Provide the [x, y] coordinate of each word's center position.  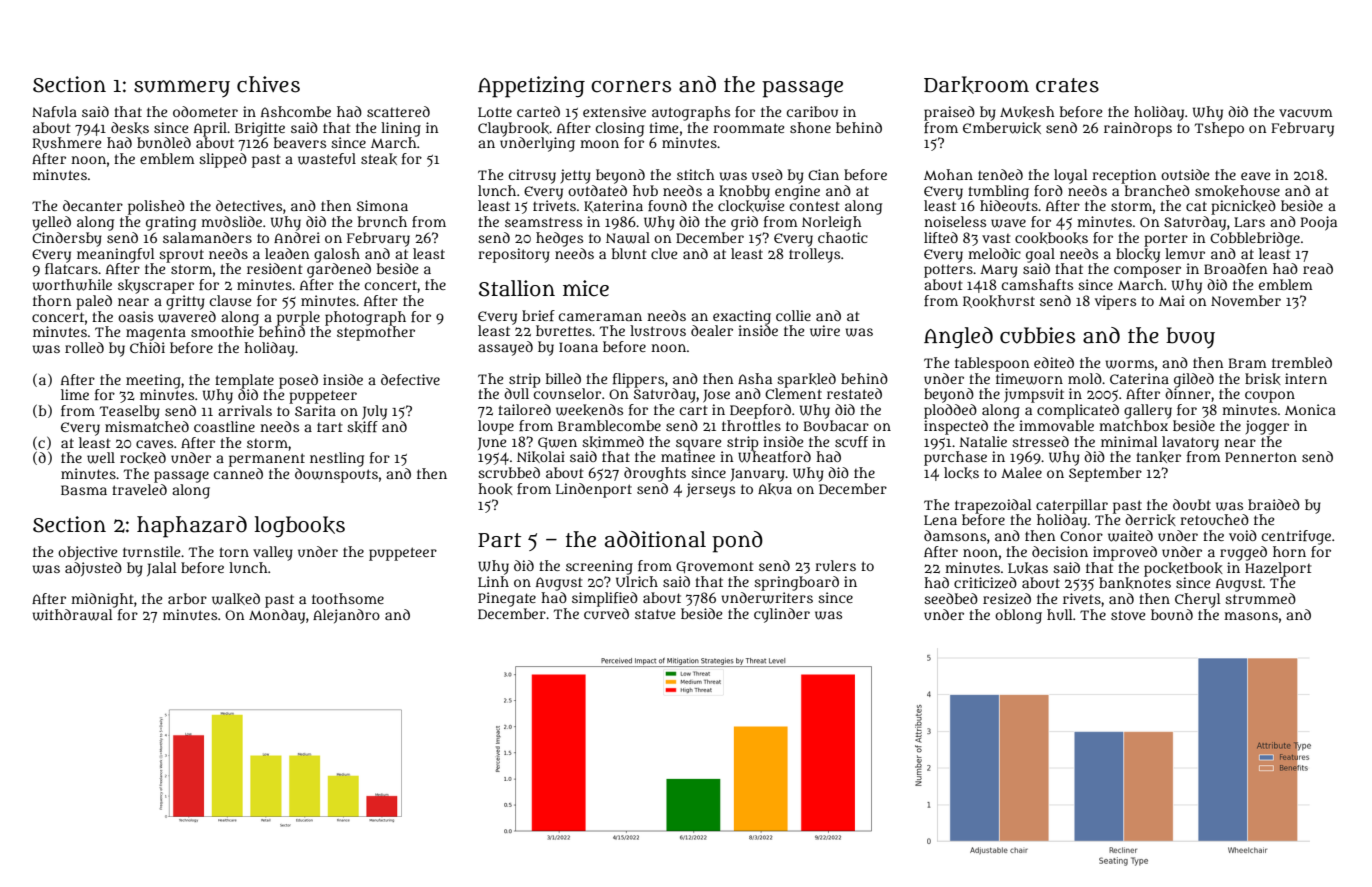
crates [1067, 85]
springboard [796, 583]
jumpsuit [1034, 395]
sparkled [806, 380]
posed [298, 381]
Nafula [54, 111]
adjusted [93, 569]
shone [810, 127]
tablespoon [992, 364]
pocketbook [1183, 569]
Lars [1249, 222]
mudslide [231, 221]
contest [814, 206]
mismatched [147, 426]
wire [825, 331]
